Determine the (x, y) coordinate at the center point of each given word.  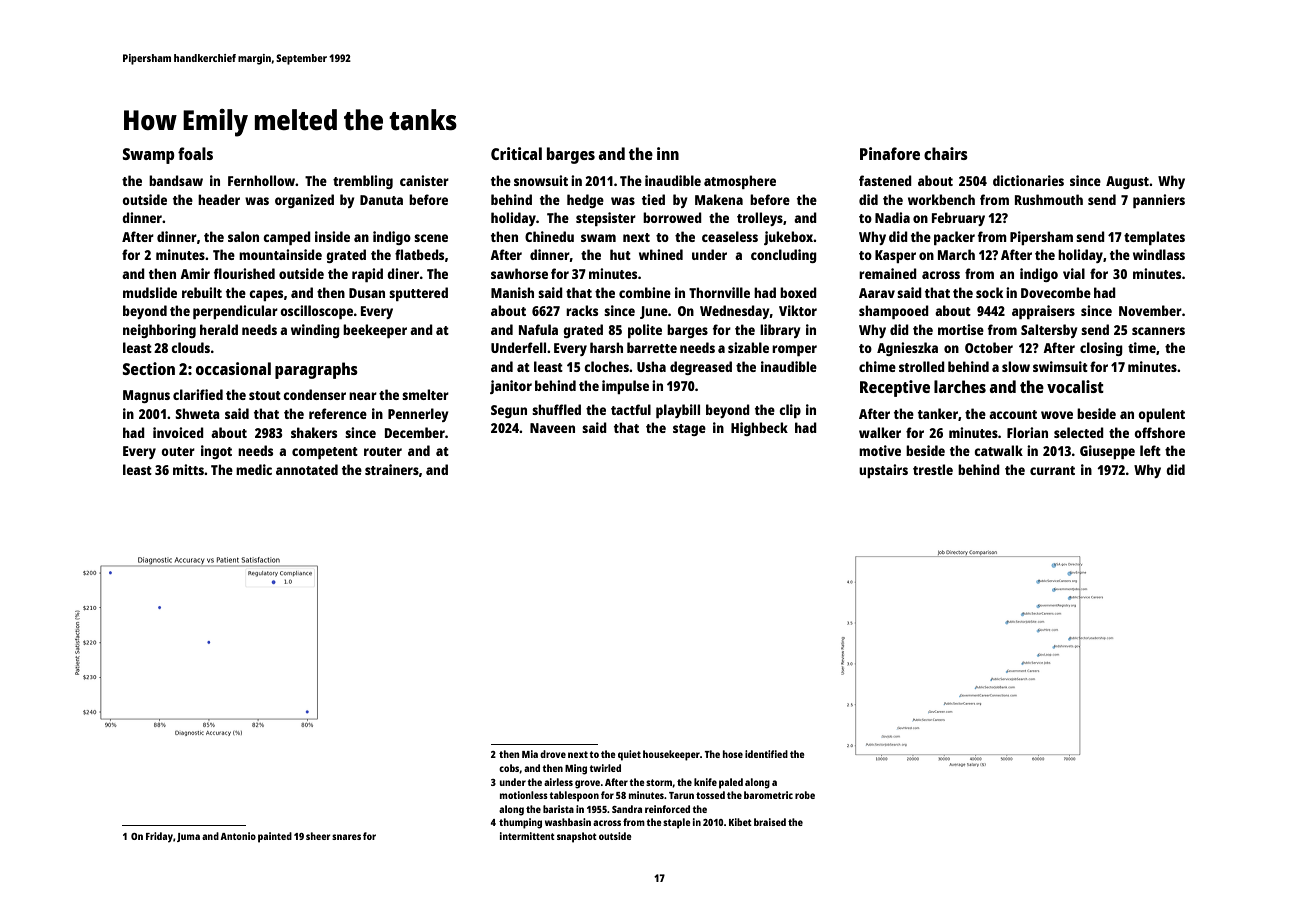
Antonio (238, 836)
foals (195, 153)
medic (254, 469)
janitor (511, 387)
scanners (1158, 331)
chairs (946, 153)
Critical (516, 153)
